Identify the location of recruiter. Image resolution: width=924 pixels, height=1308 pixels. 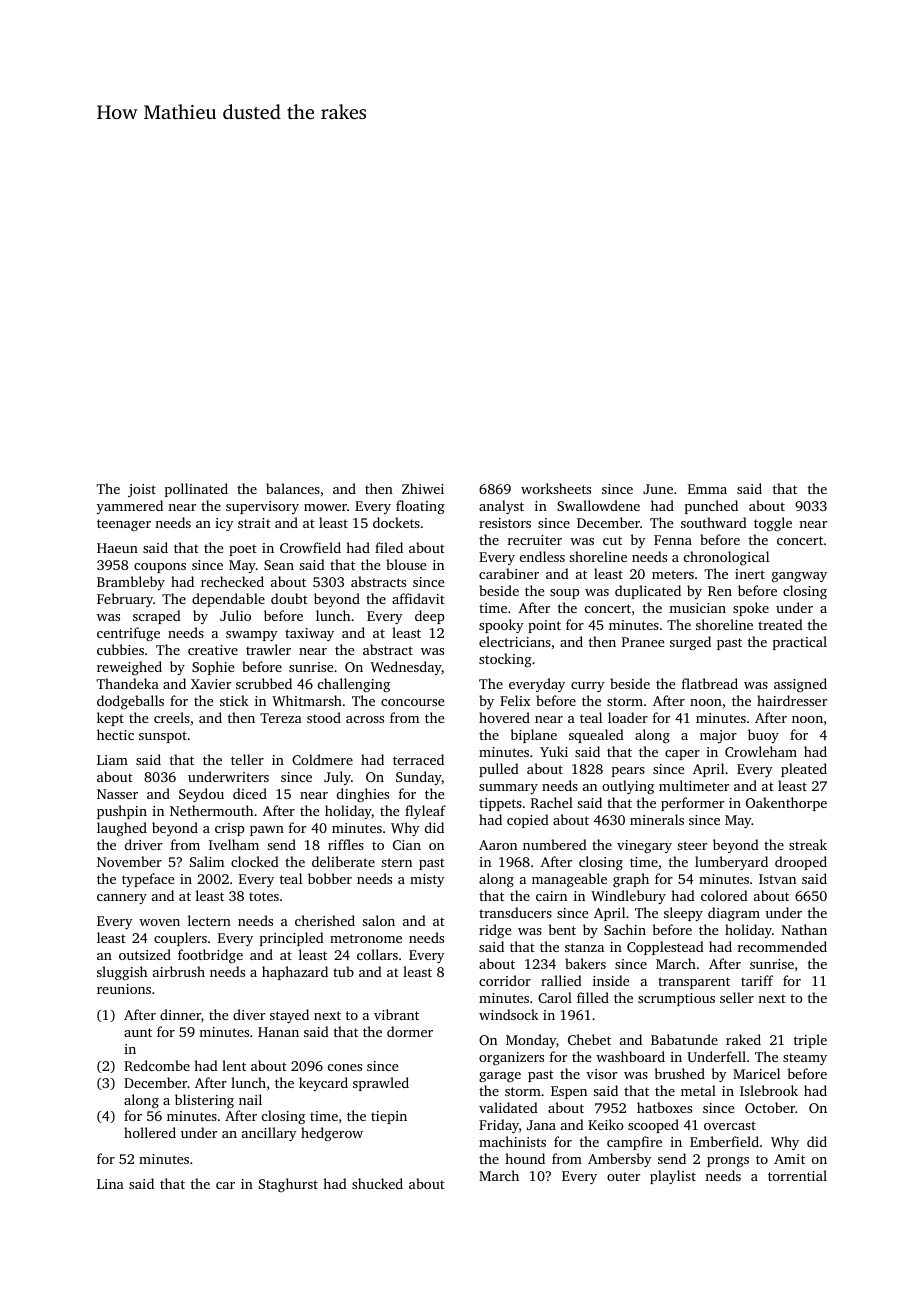
(535, 540).
